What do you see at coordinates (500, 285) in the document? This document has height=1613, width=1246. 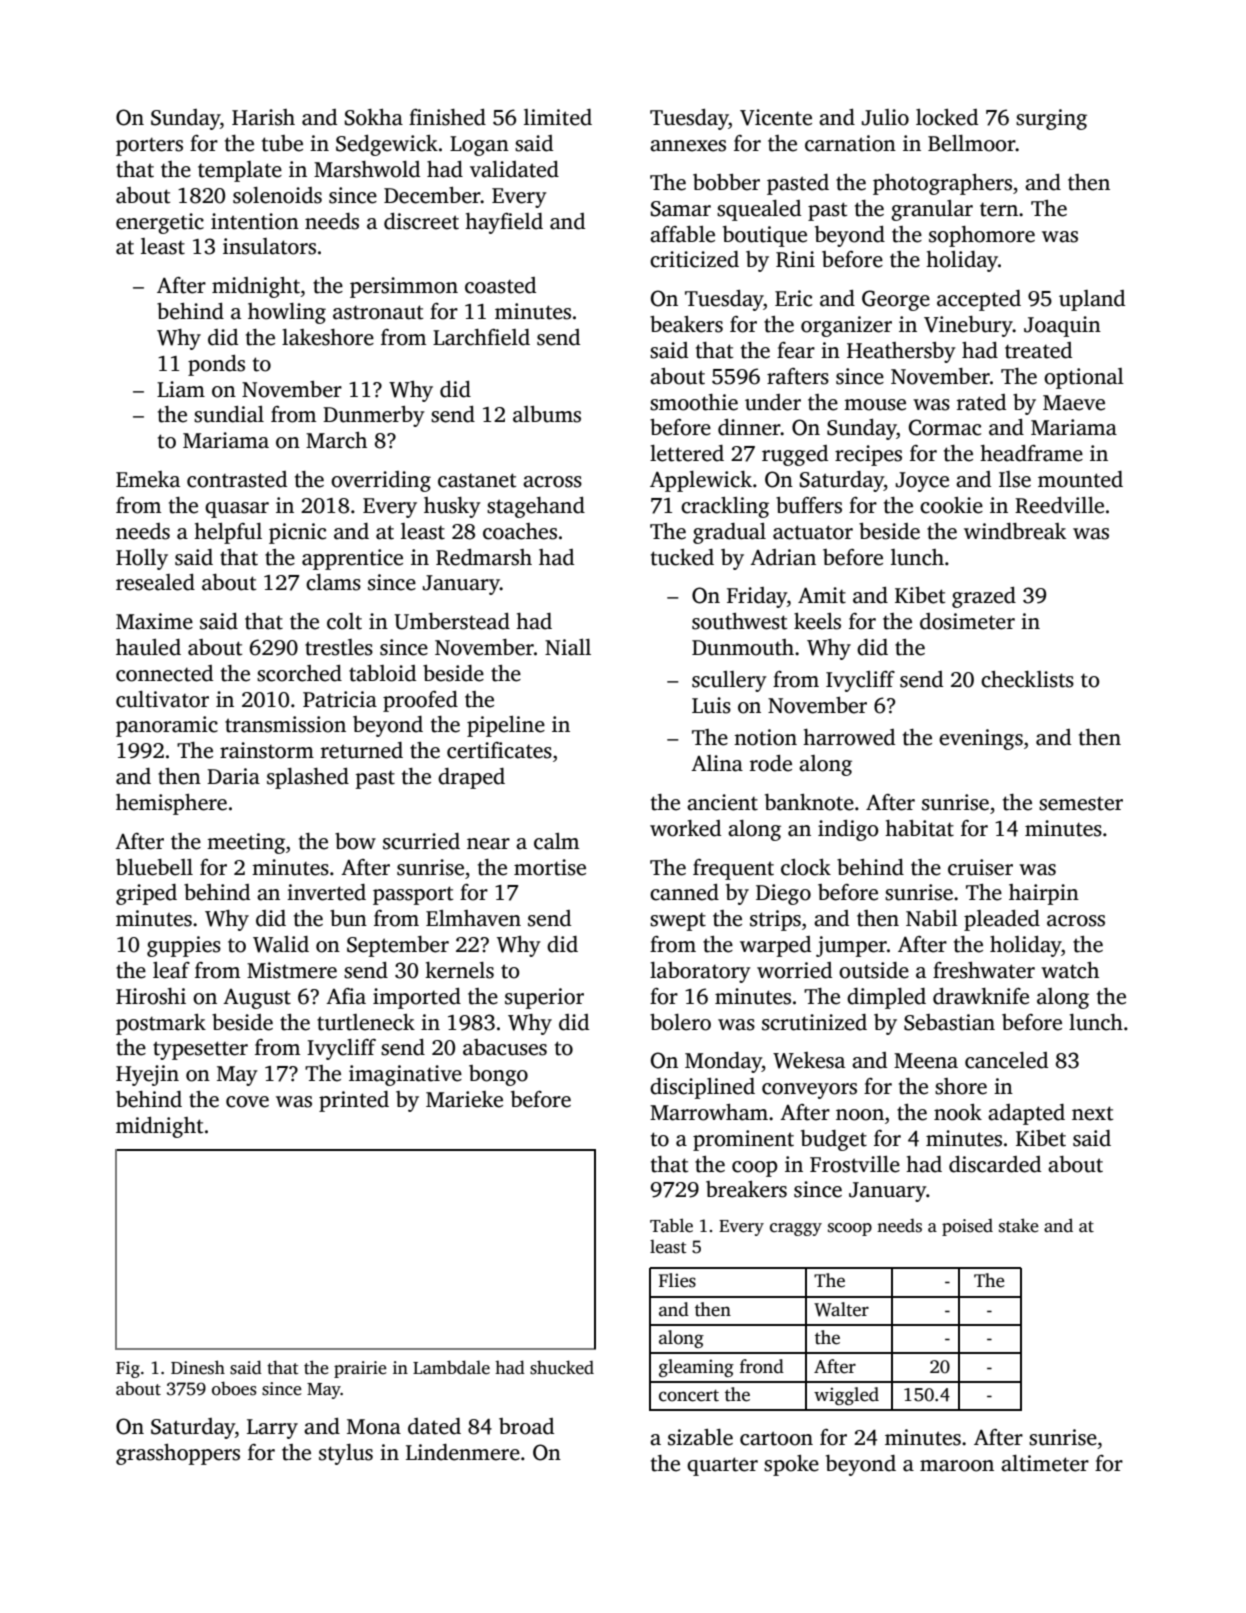 I see `coasted` at bounding box center [500, 285].
